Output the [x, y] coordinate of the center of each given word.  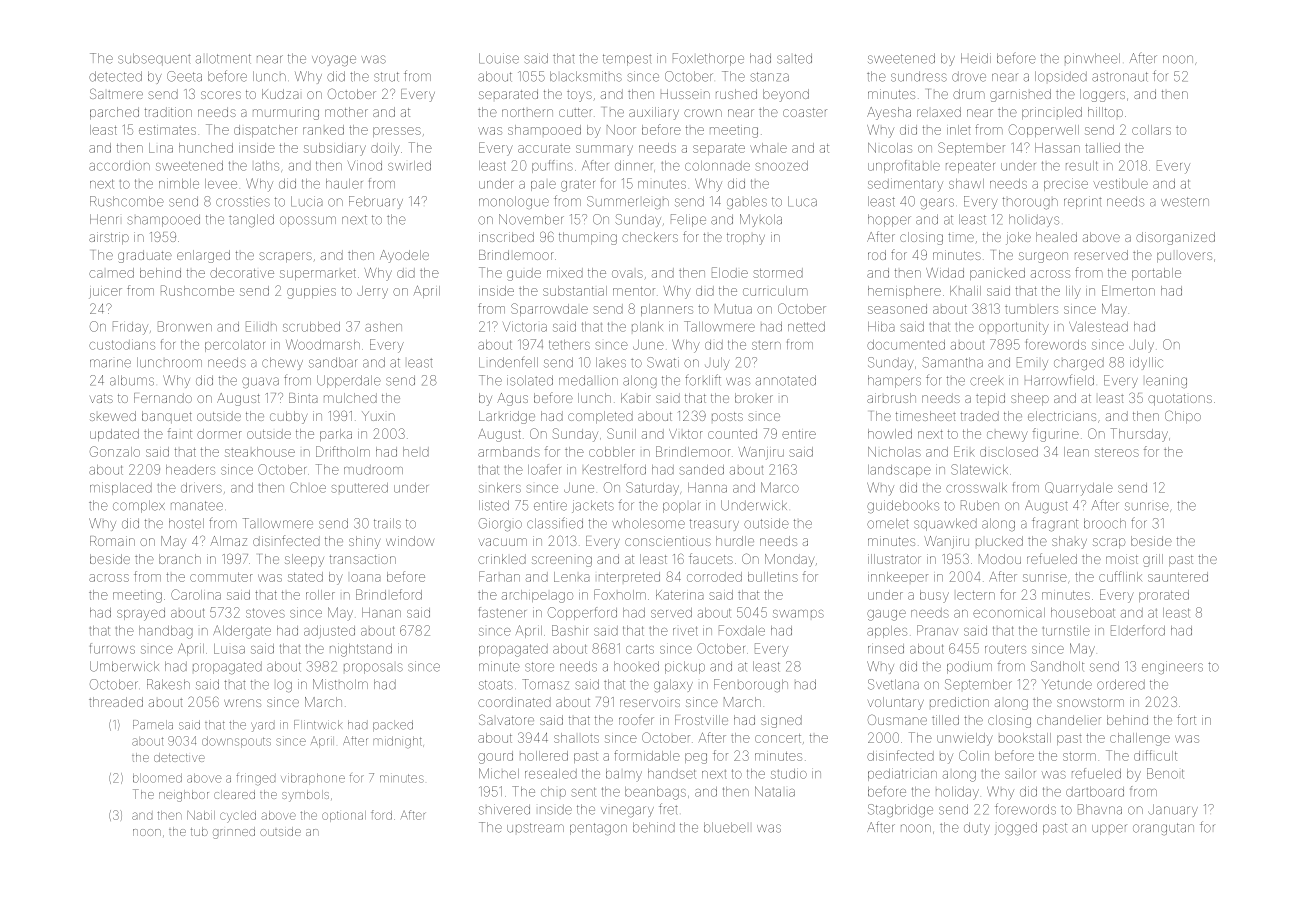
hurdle [735, 541]
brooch [1105, 523]
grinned [234, 833]
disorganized [1175, 238]
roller [320, 595]
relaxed [939, 112]
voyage [334, 61]
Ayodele [404, 256]
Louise [499, 58]
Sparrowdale [549, 309]
